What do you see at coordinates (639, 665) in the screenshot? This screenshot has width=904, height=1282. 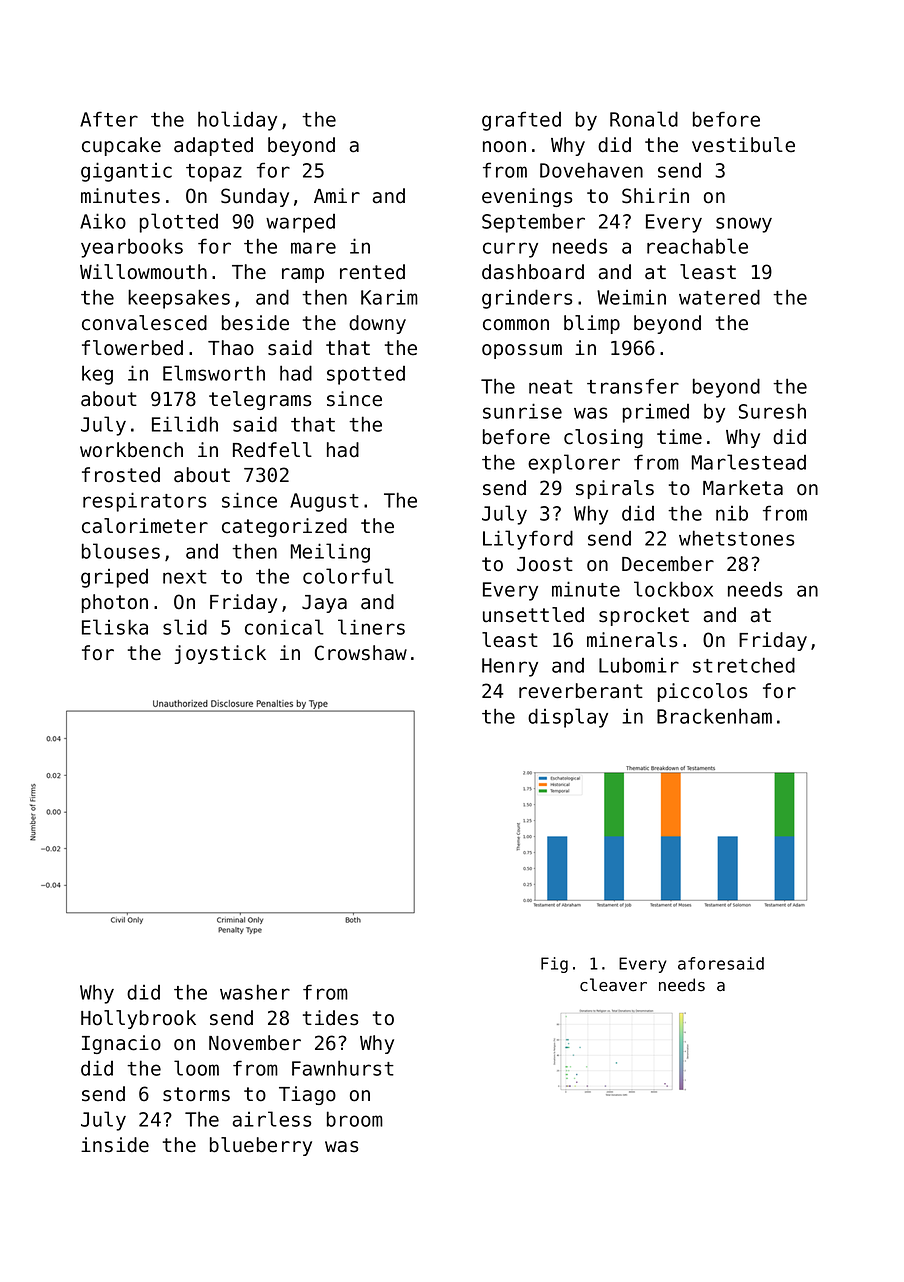 I see `Lubomir` at bounding box center [639, 665].
